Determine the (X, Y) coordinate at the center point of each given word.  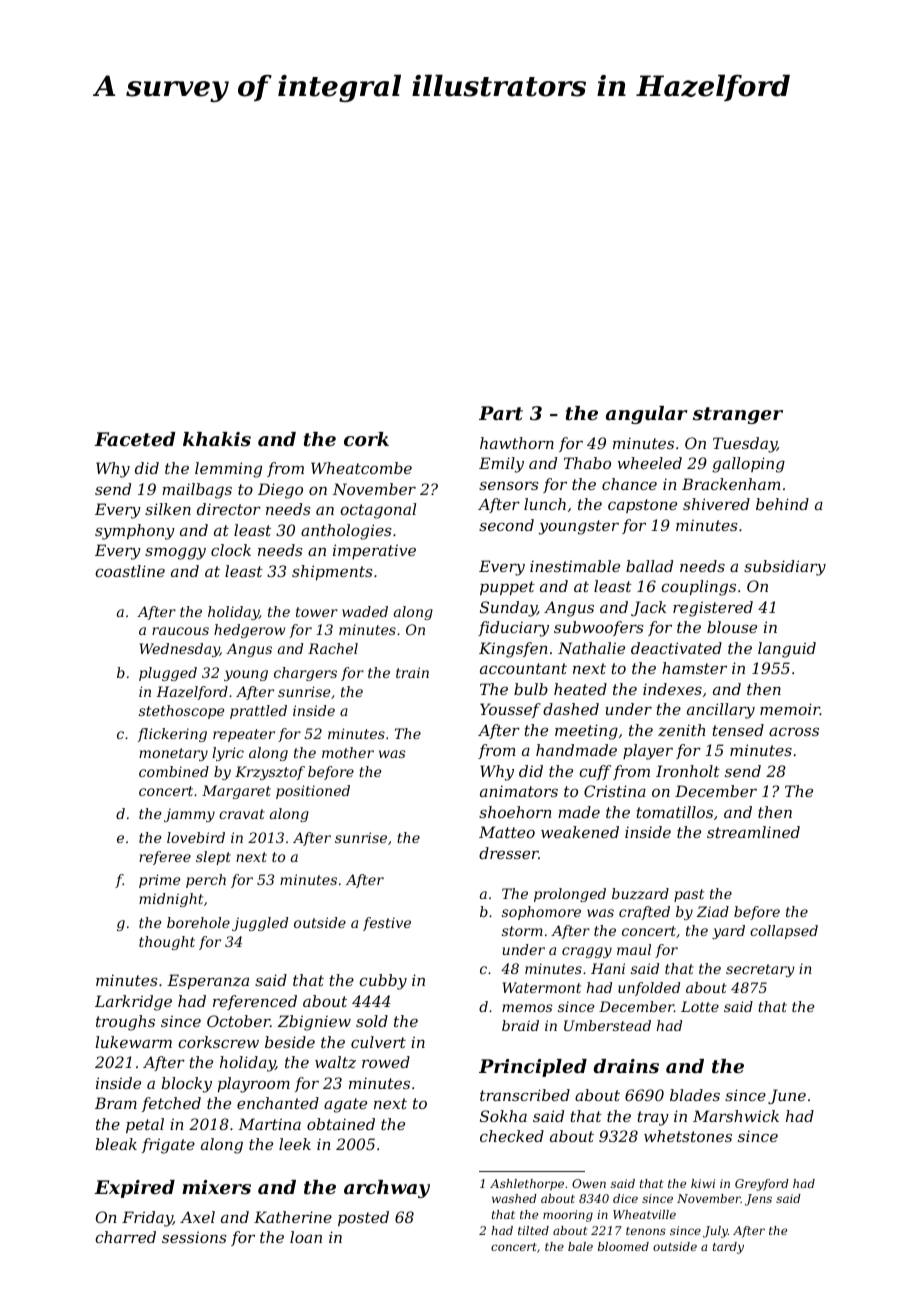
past (689, 895)
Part (501, 413)
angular (647, 415)
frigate (168, 1146)
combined (174, 771)
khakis (217, 439)
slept (213, 858)
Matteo (507, 832)
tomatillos (675, 812)
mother (348, 752)
